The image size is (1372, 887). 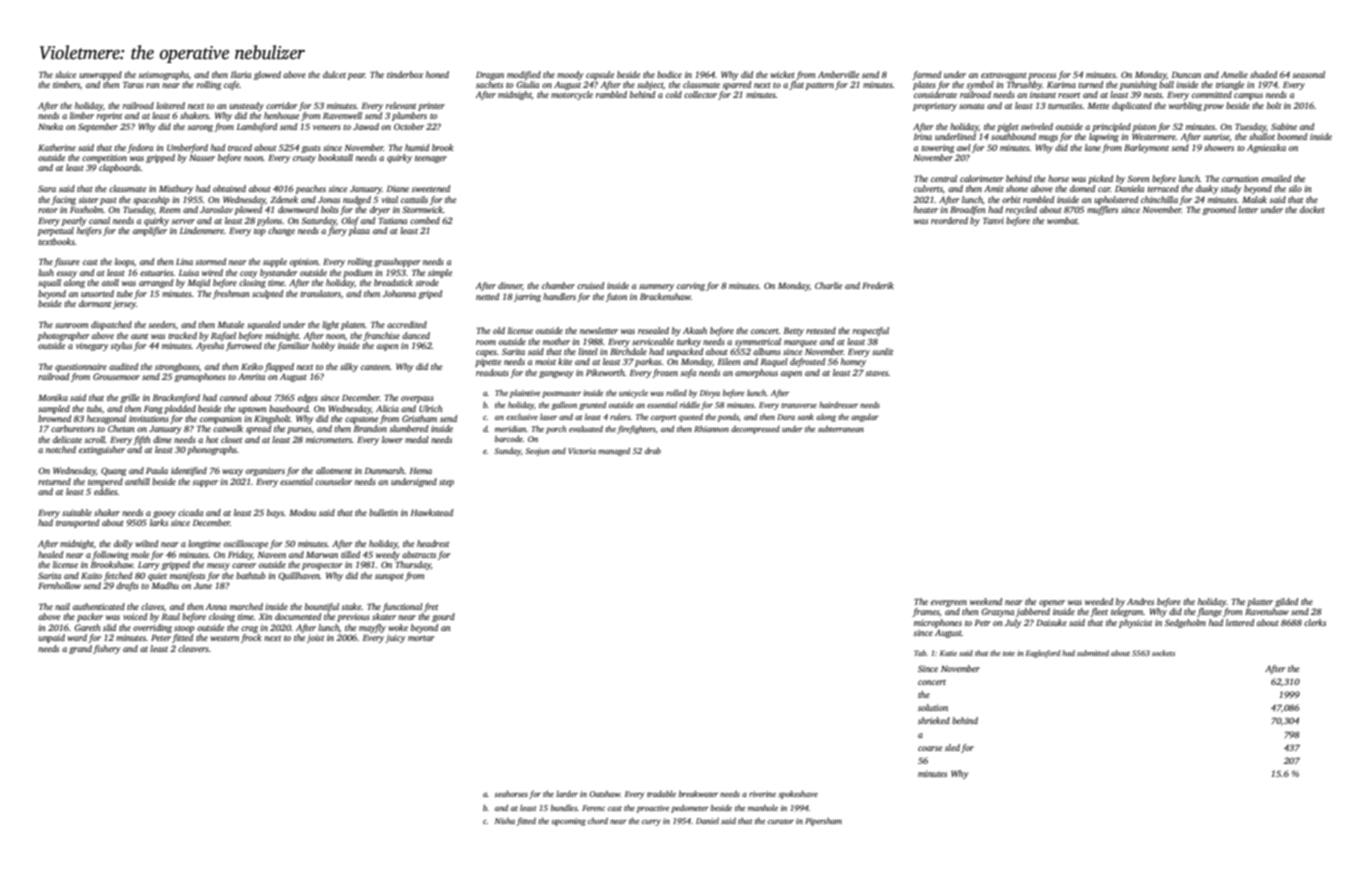 I want to click on showers, so click(x=1219, y=147).
